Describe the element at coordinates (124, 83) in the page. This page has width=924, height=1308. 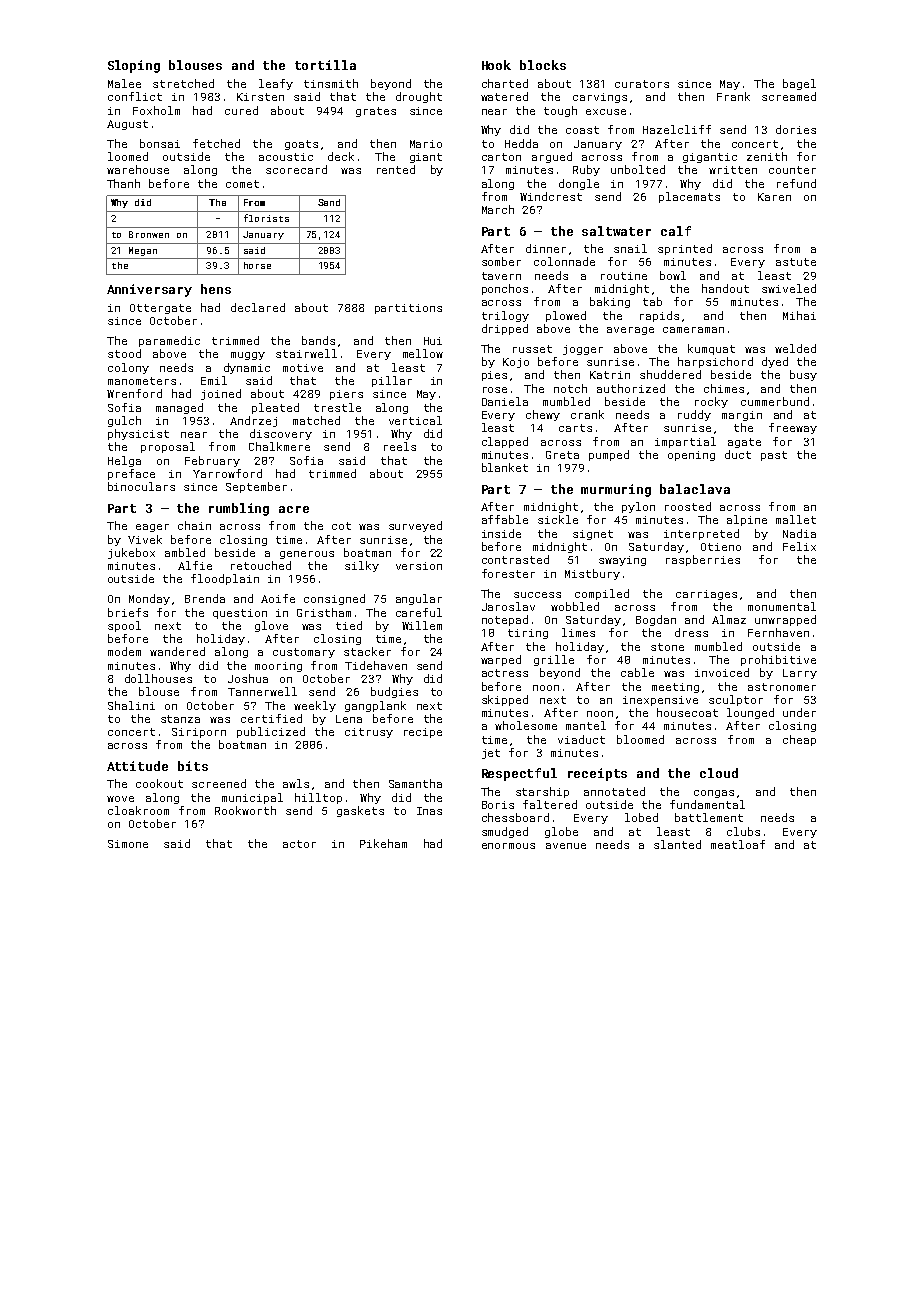
I see `Malee` at that location.
